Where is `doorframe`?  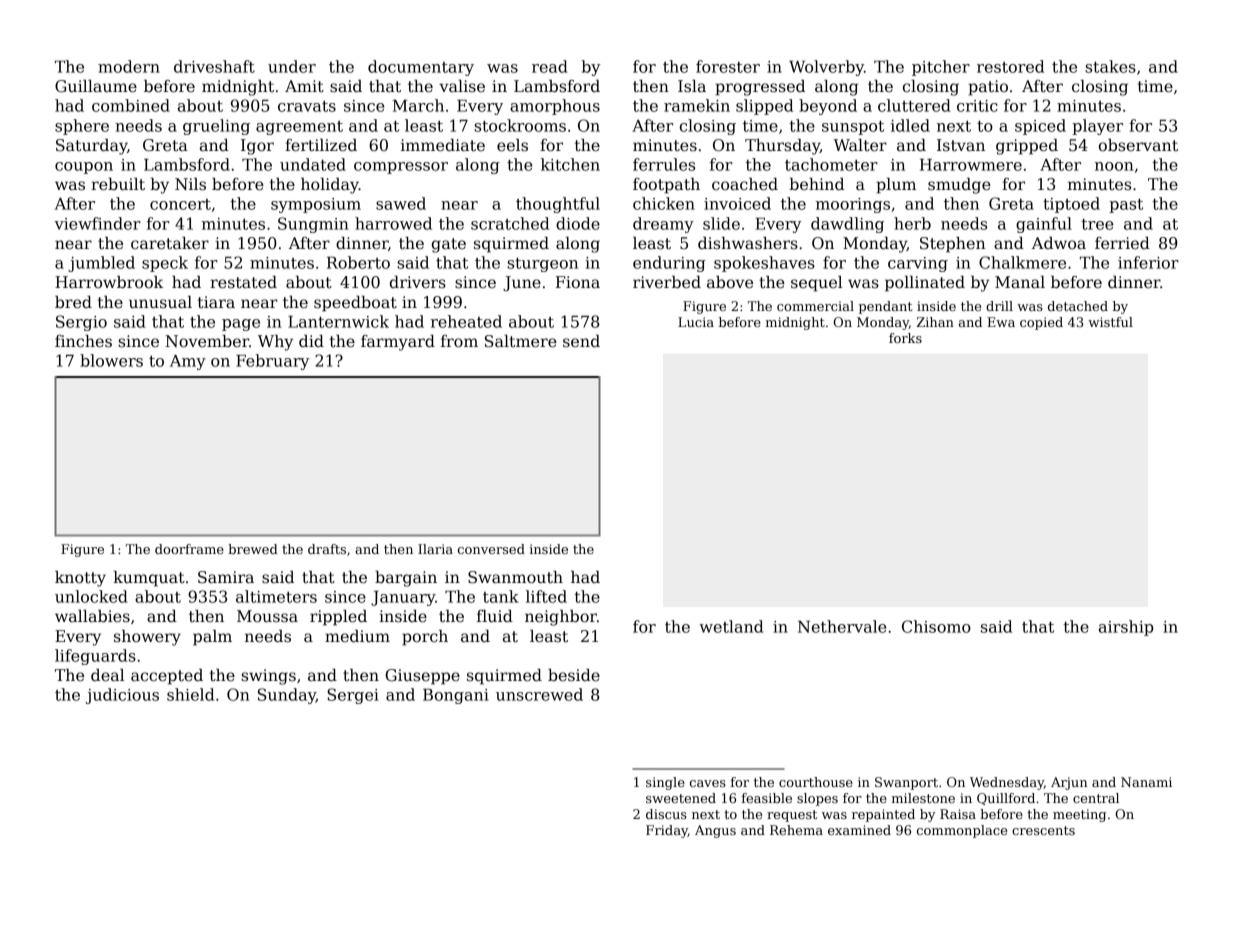 doorframe is located at coordinates (189, 549).
